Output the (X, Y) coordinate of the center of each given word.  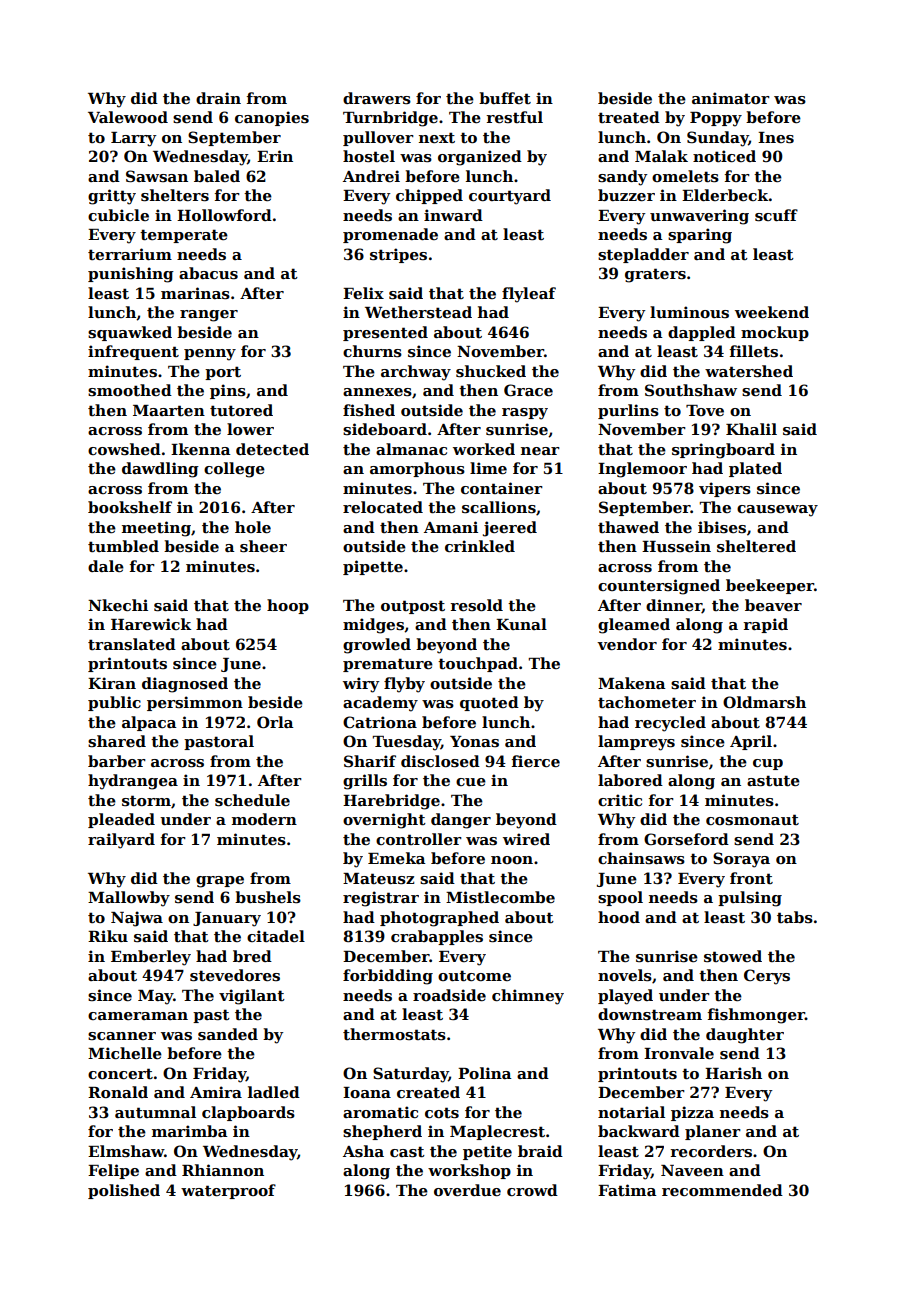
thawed (628, 527)
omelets (685, 176)
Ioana (367, 1092)
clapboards (248, 1113)
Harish (733, 1073)
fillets (754, 351)
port (223, 373)
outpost (413, 607)
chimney (528, 997)
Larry (133, 139)
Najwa (137, 919)
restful (514, 117)
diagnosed (185, 685)
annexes (377, 392)
